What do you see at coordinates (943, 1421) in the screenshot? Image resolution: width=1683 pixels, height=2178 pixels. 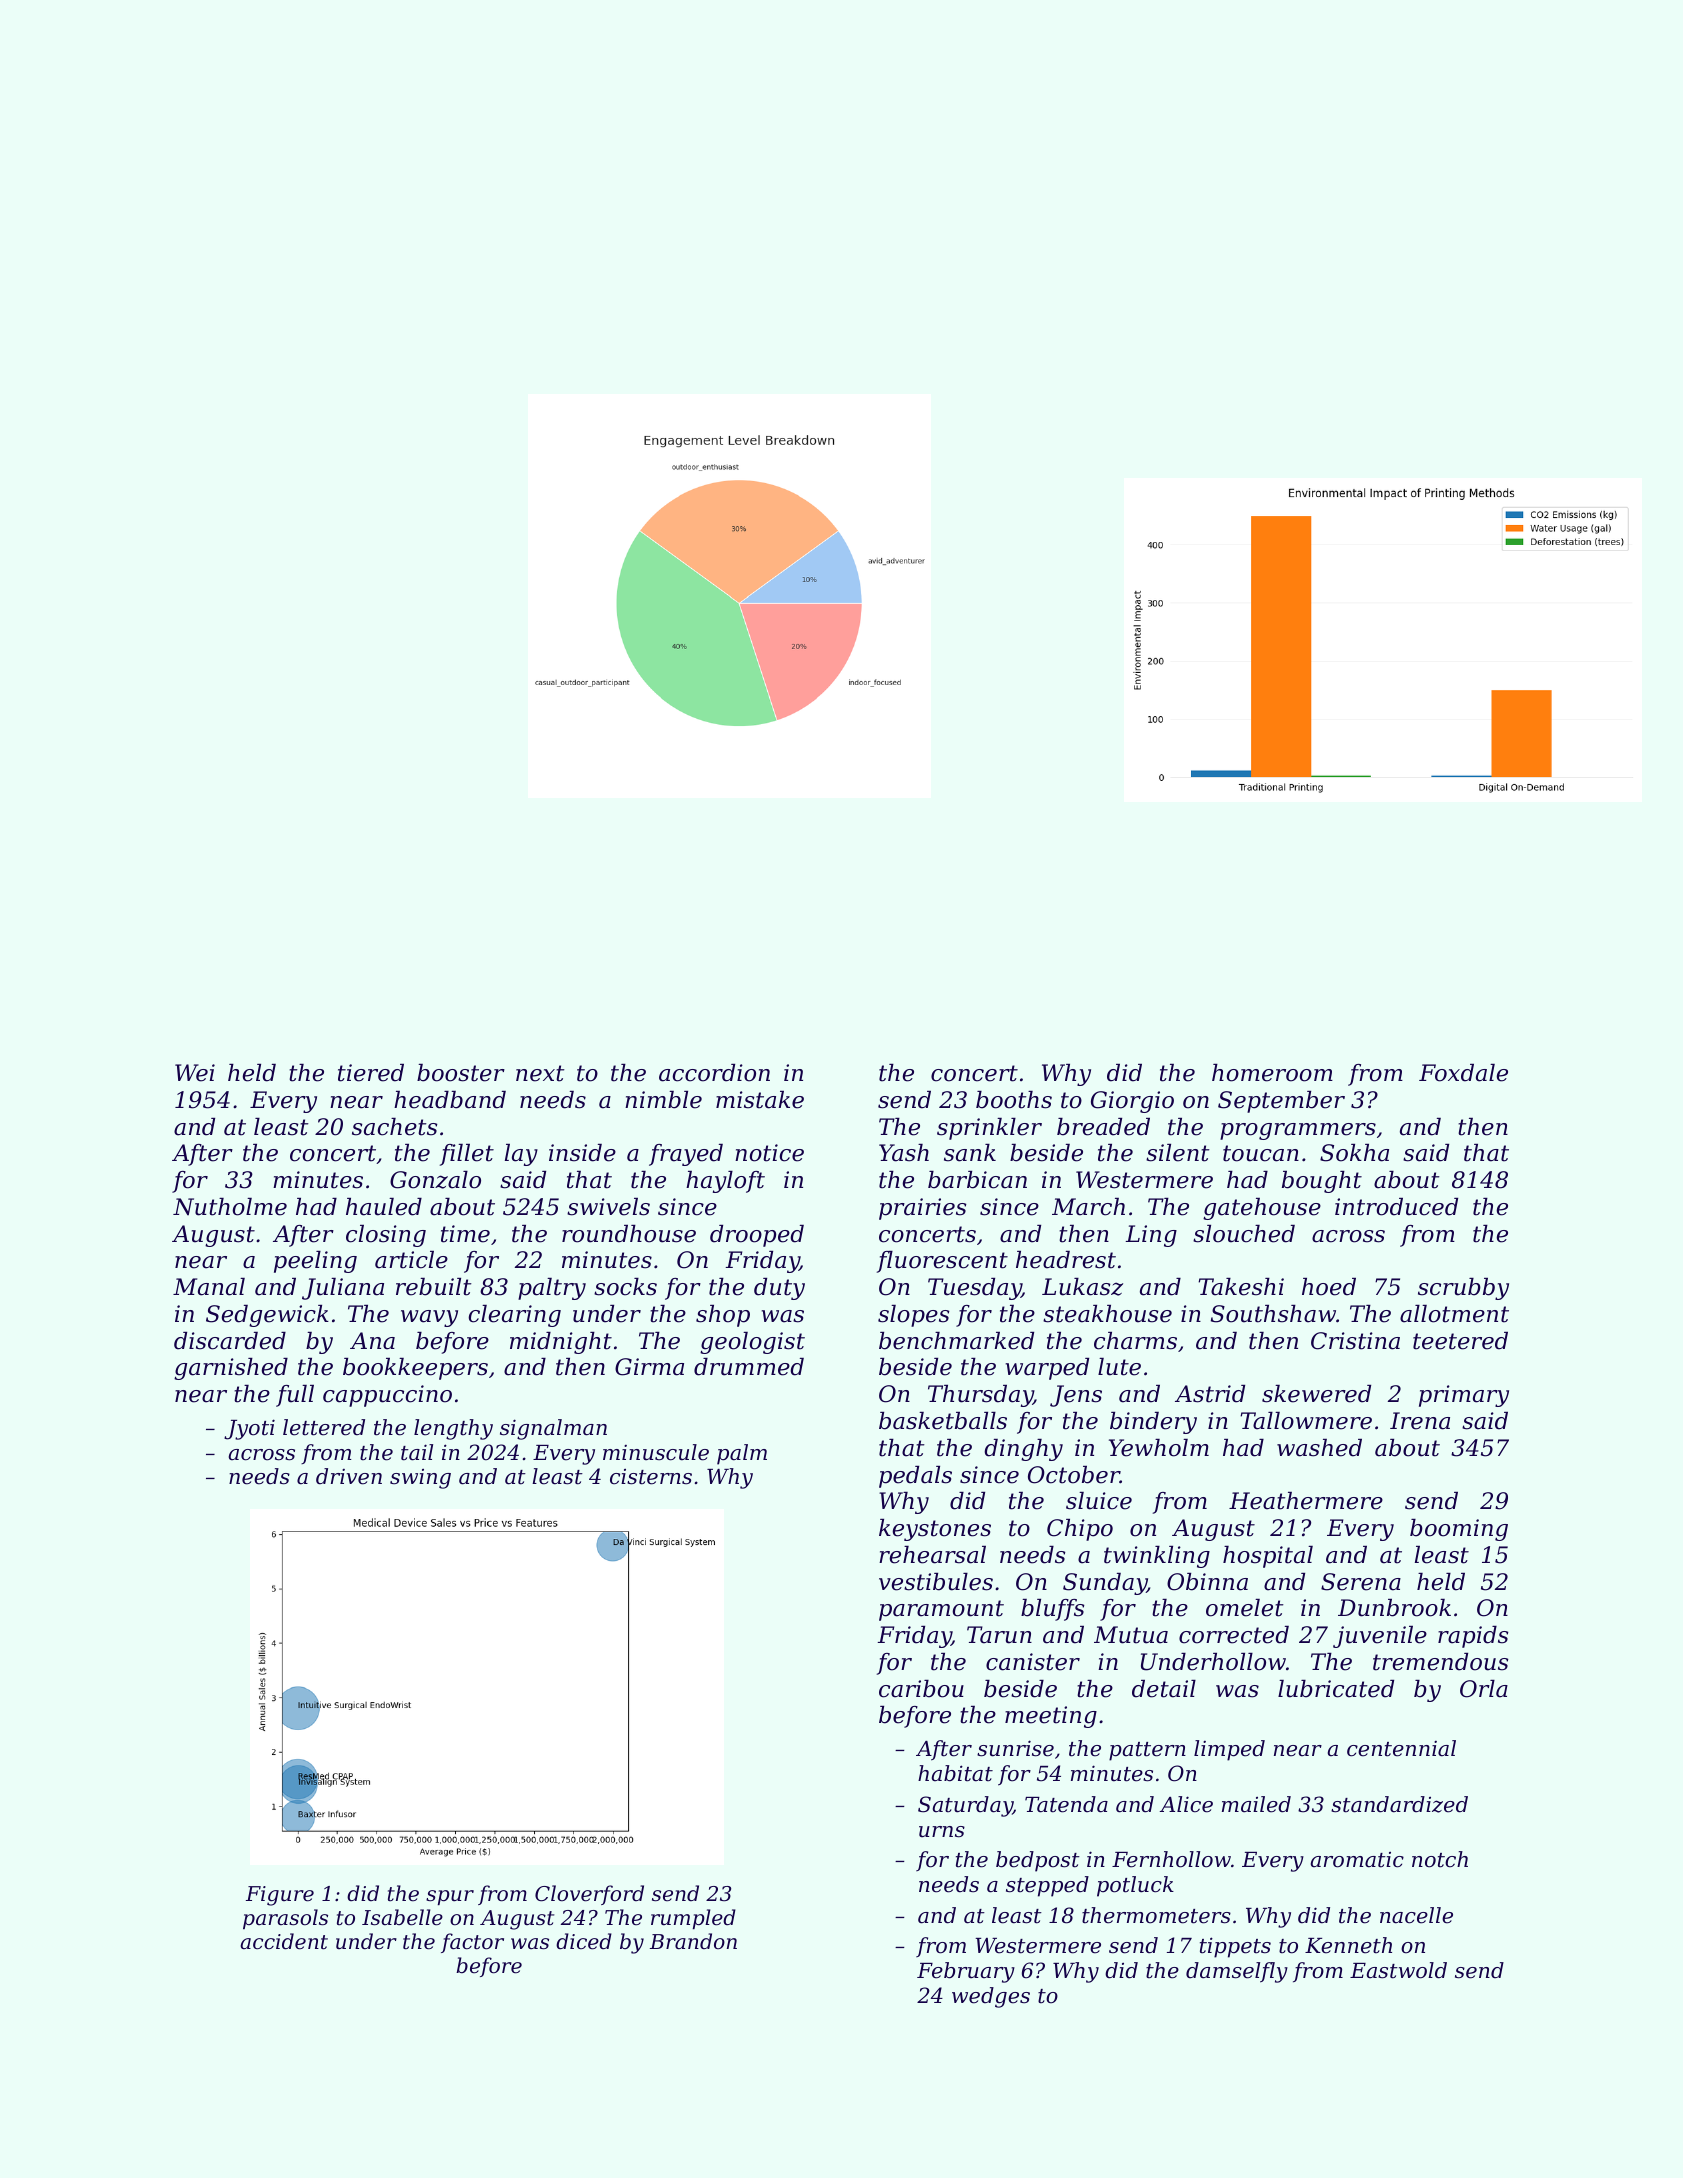 I see `basketballs` at bounding box center [943, 1421].
